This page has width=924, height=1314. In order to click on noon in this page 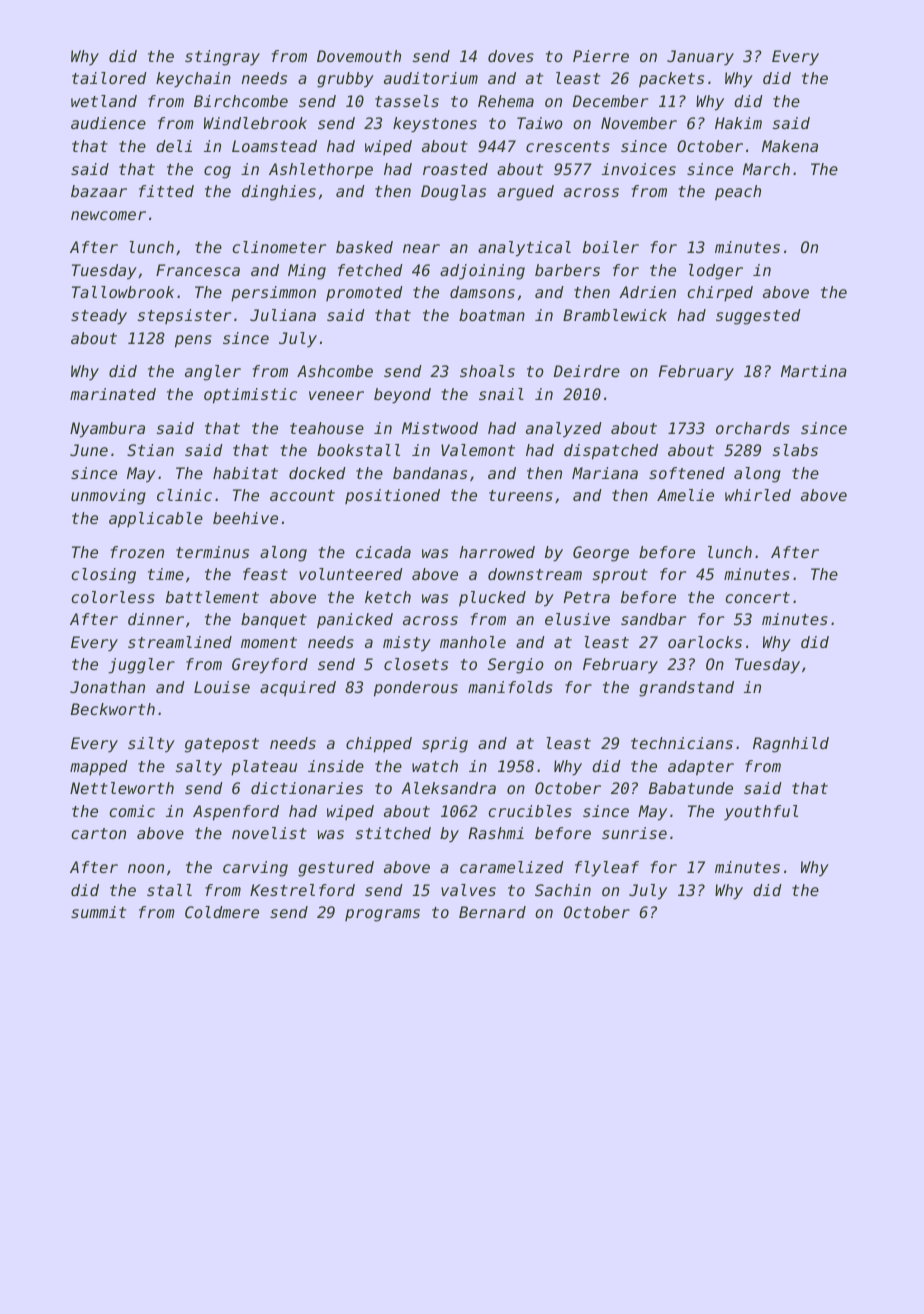, I will do `click(146, 868)`.
